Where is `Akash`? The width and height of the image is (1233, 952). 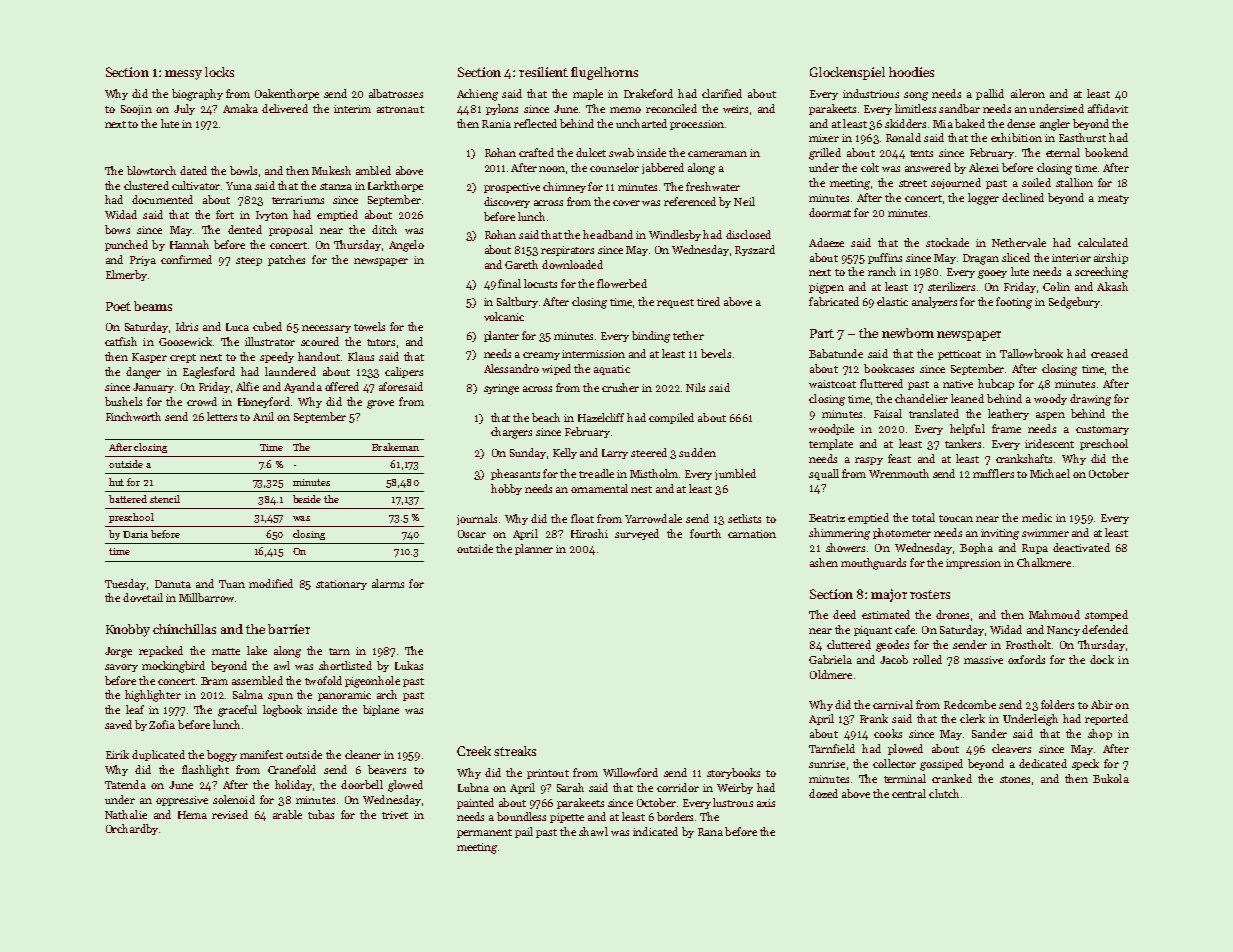 Akash is located at coordinates (1112, 286).
